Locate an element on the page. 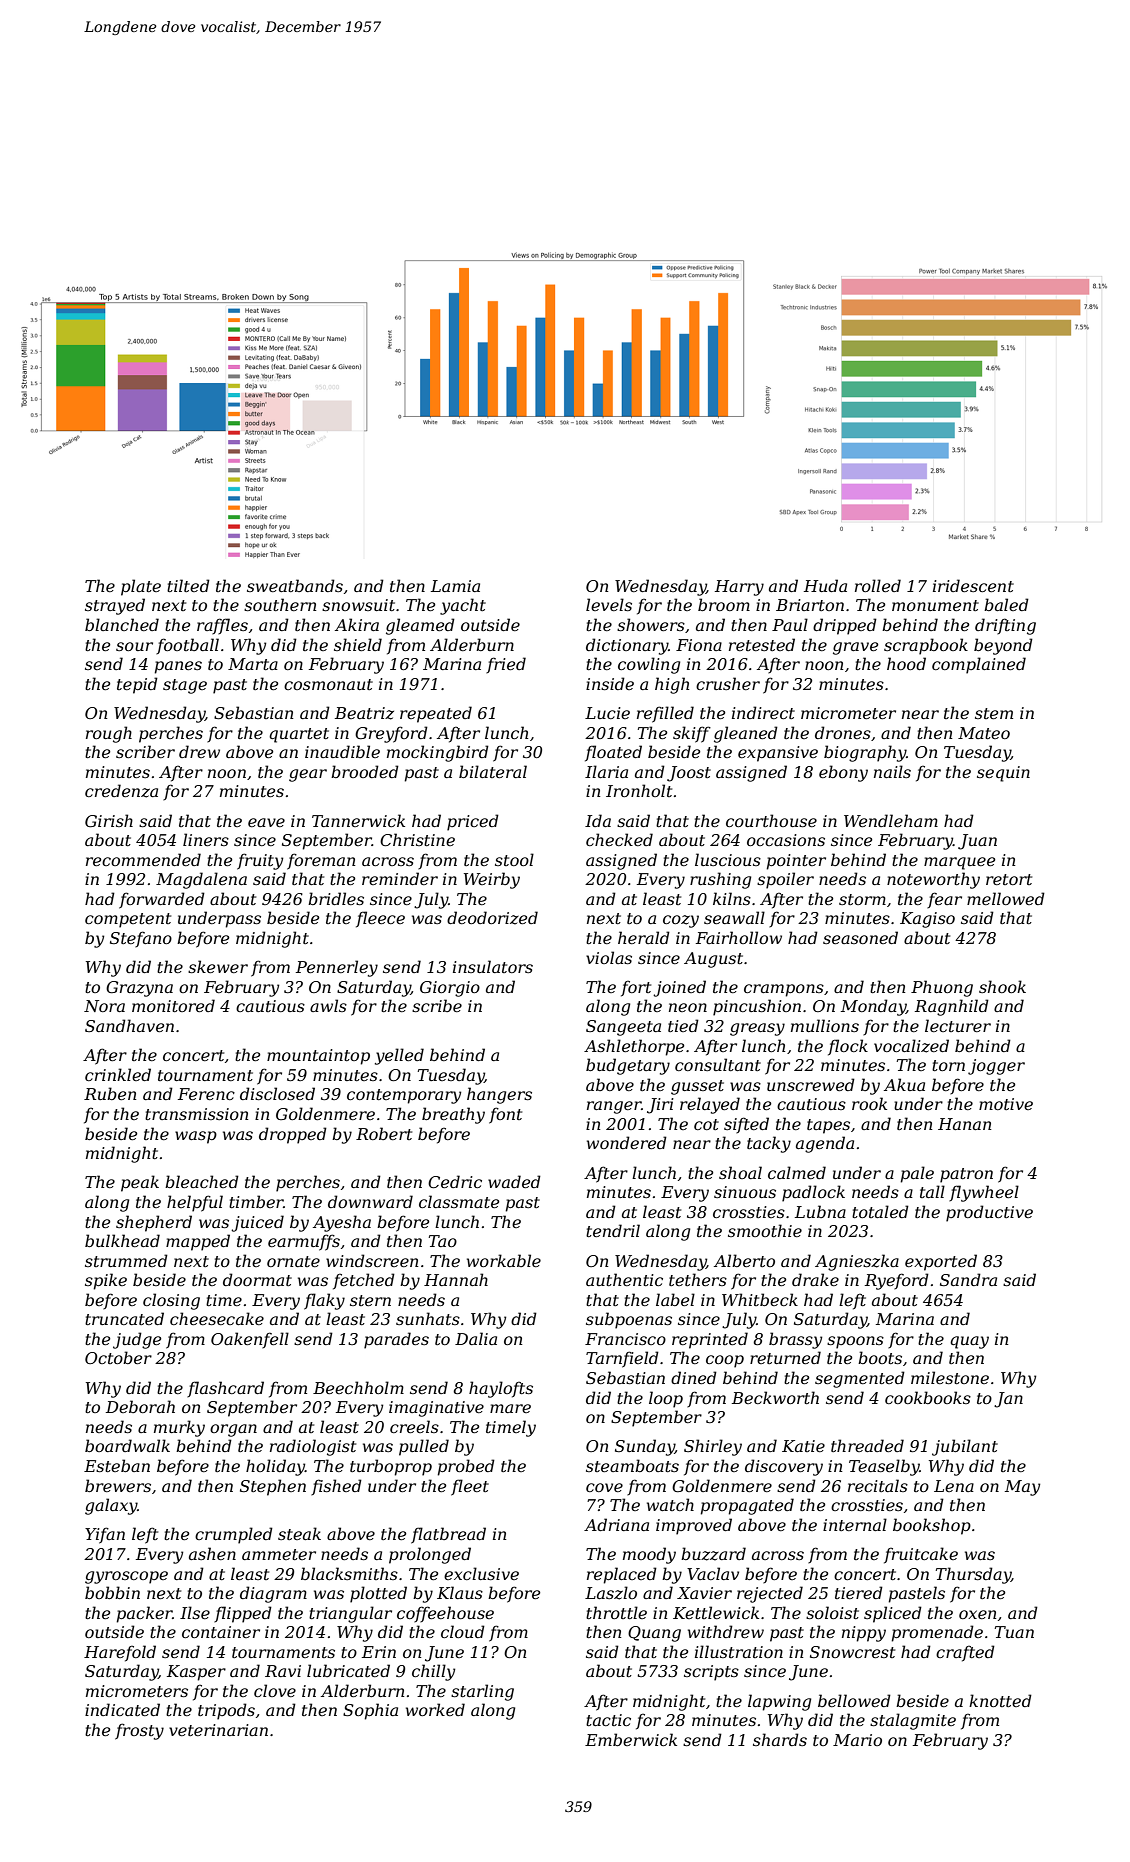 The height and width of the image is (1862, 1130). iridescent is located at coordinates (973, 585).
